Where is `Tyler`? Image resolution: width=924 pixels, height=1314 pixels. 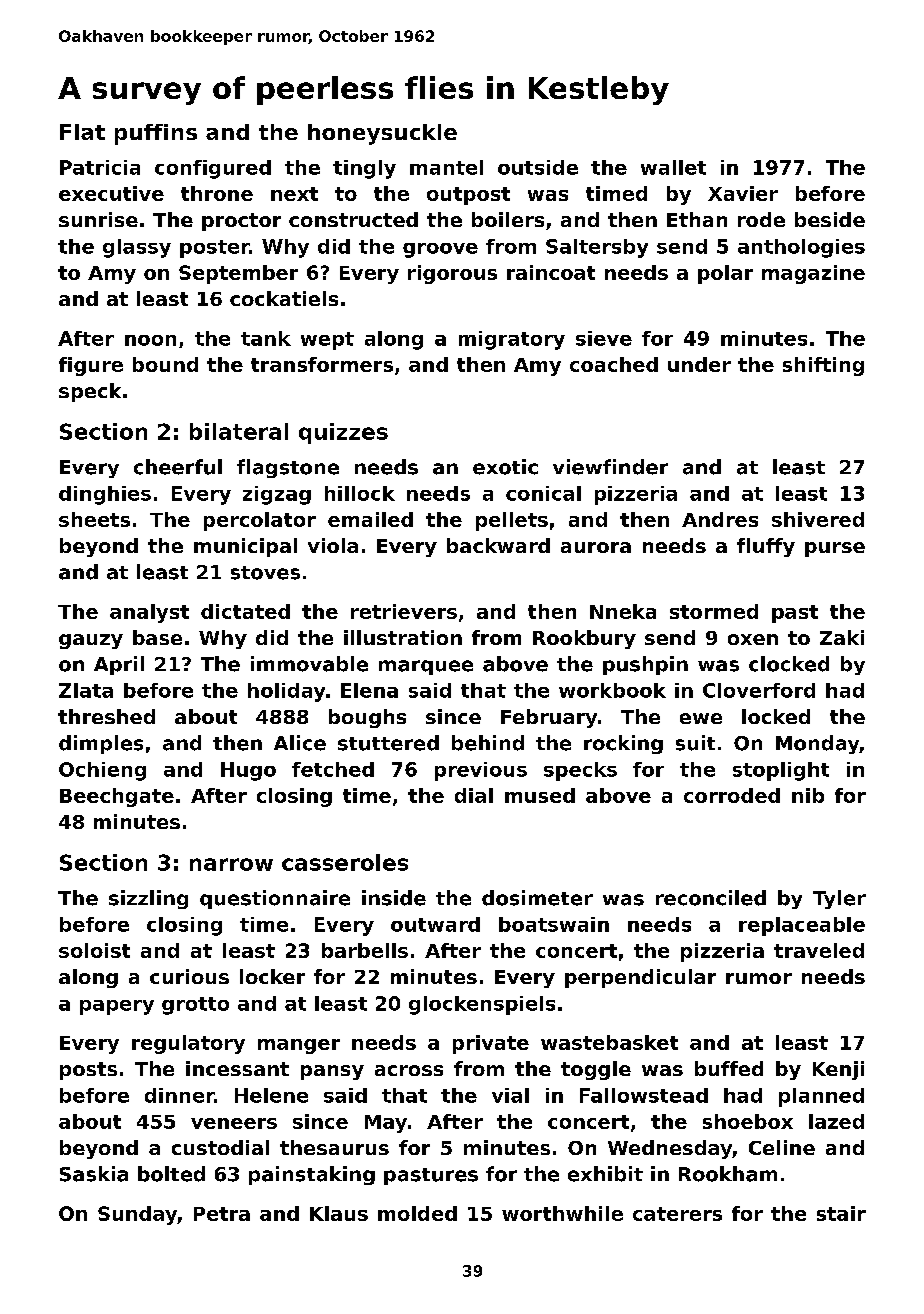 Tyler is located at coordinates (839, 899).
